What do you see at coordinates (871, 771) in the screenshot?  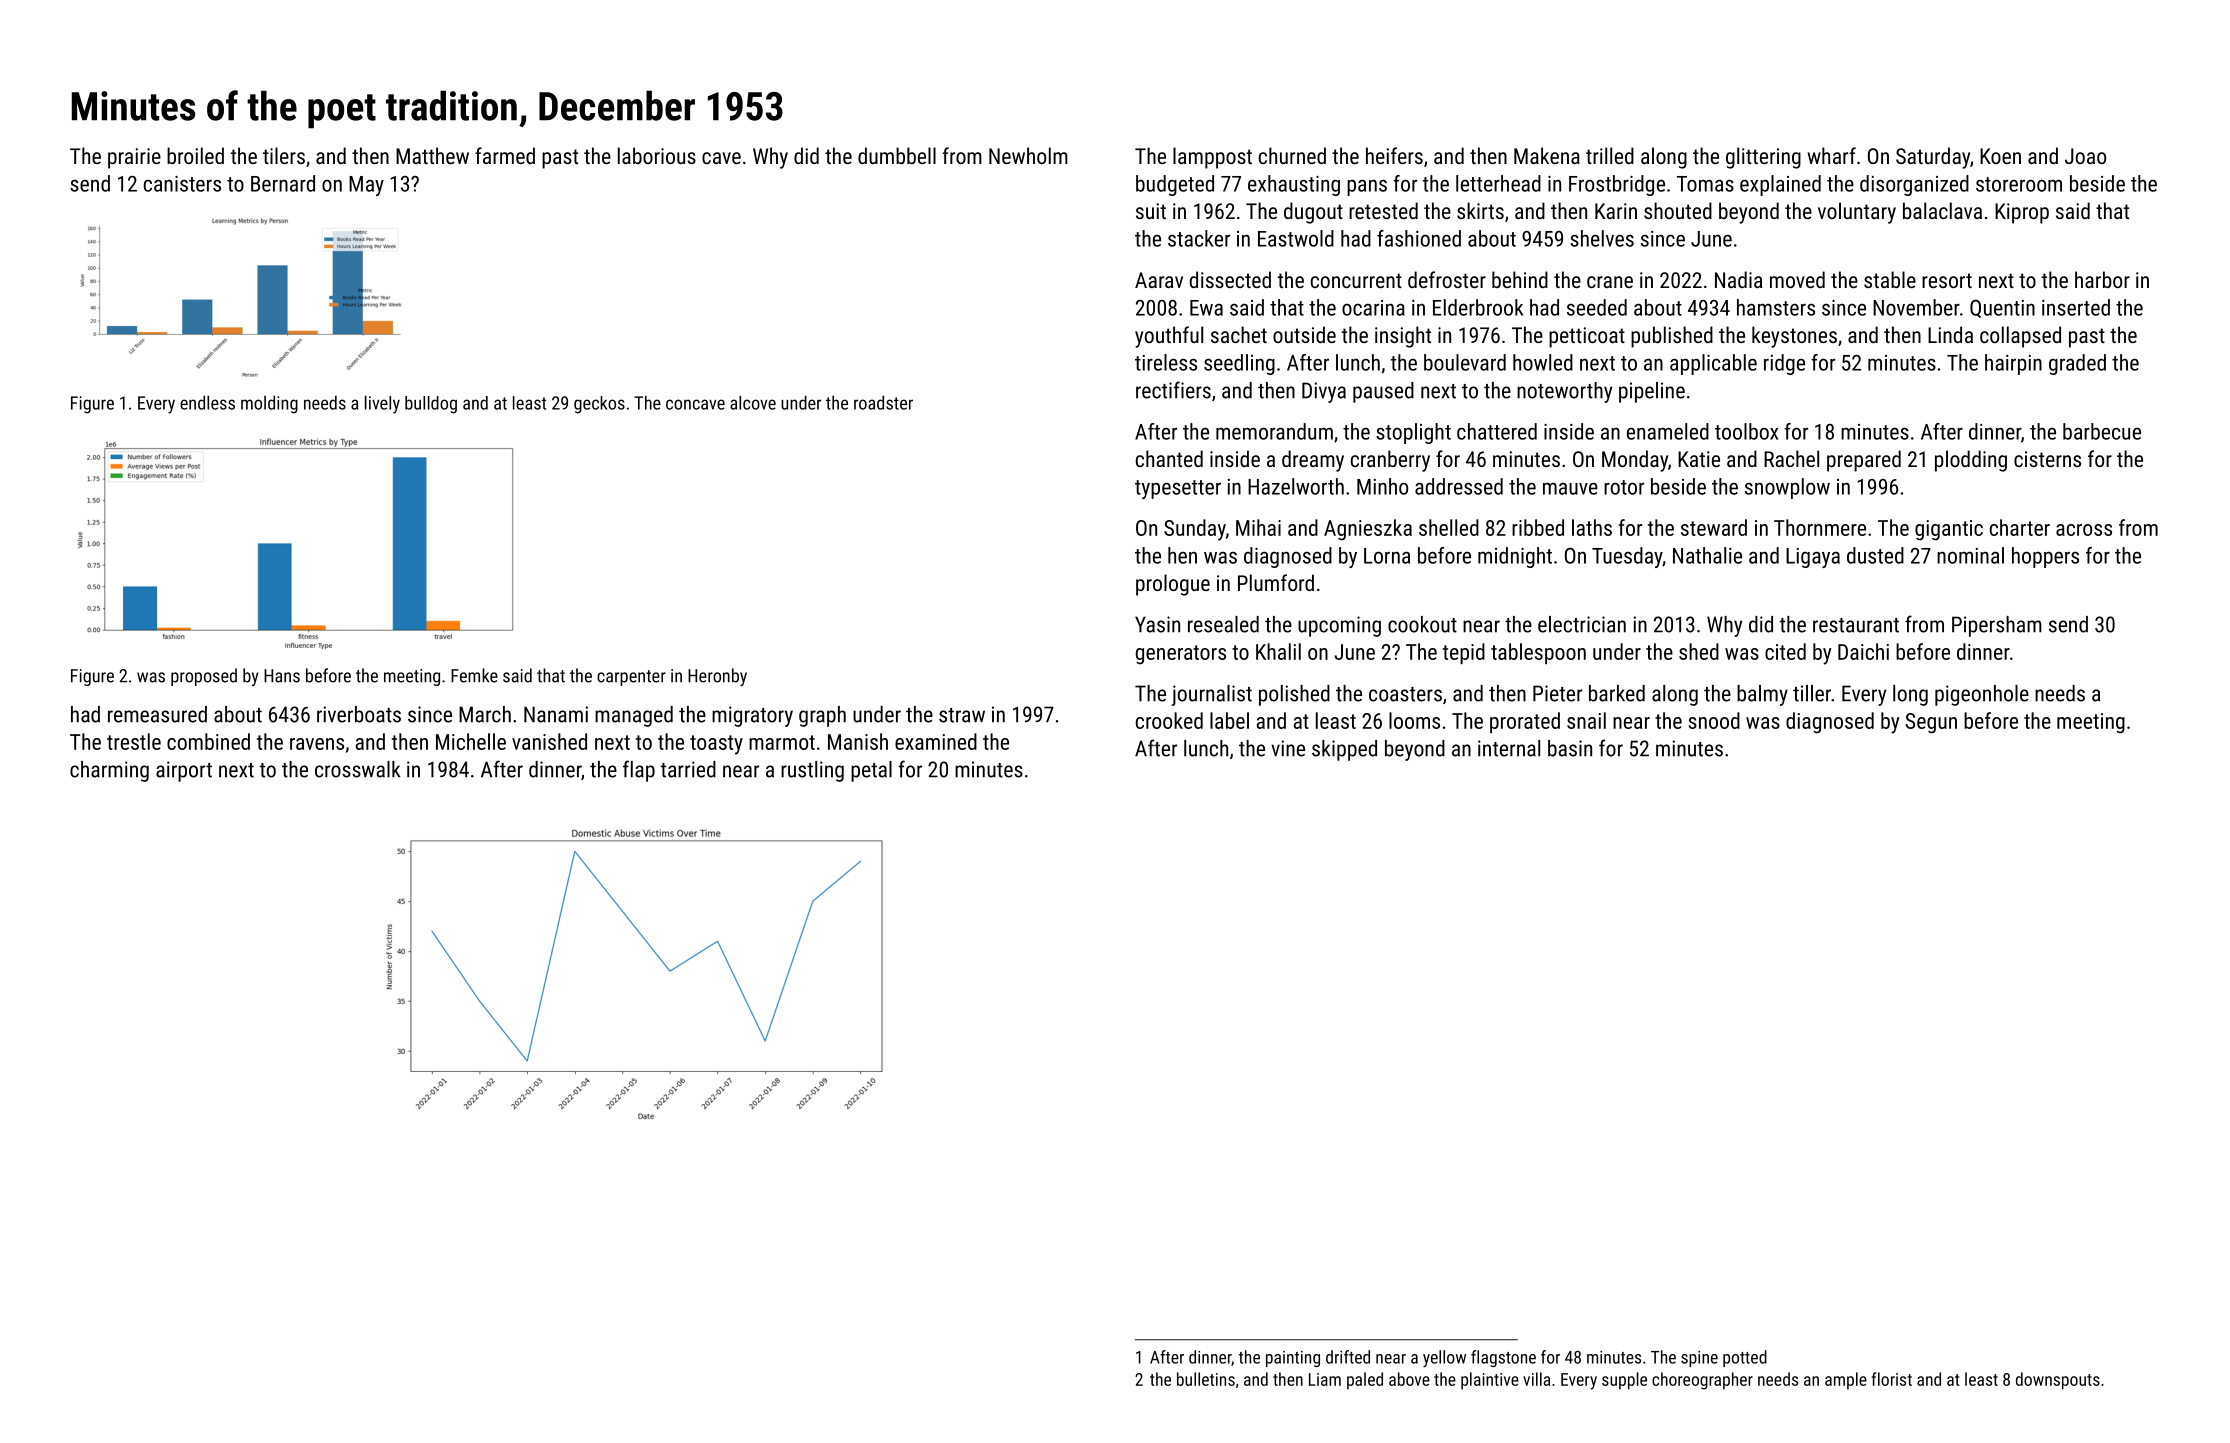 I see `petal` at bounding box center [871, 771].
